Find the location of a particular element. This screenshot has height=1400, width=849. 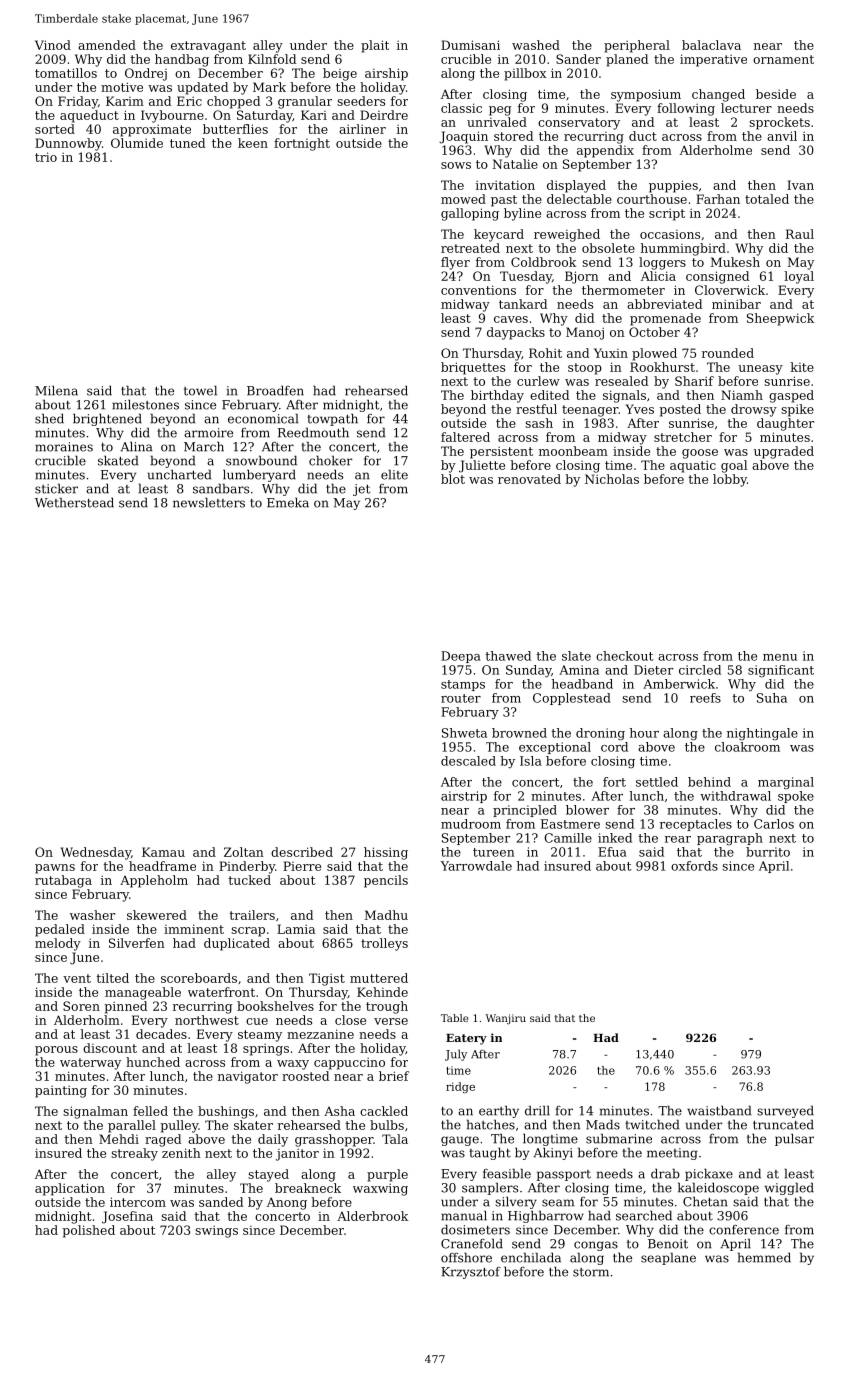

pinned is located at coordinates (125, 1007).
